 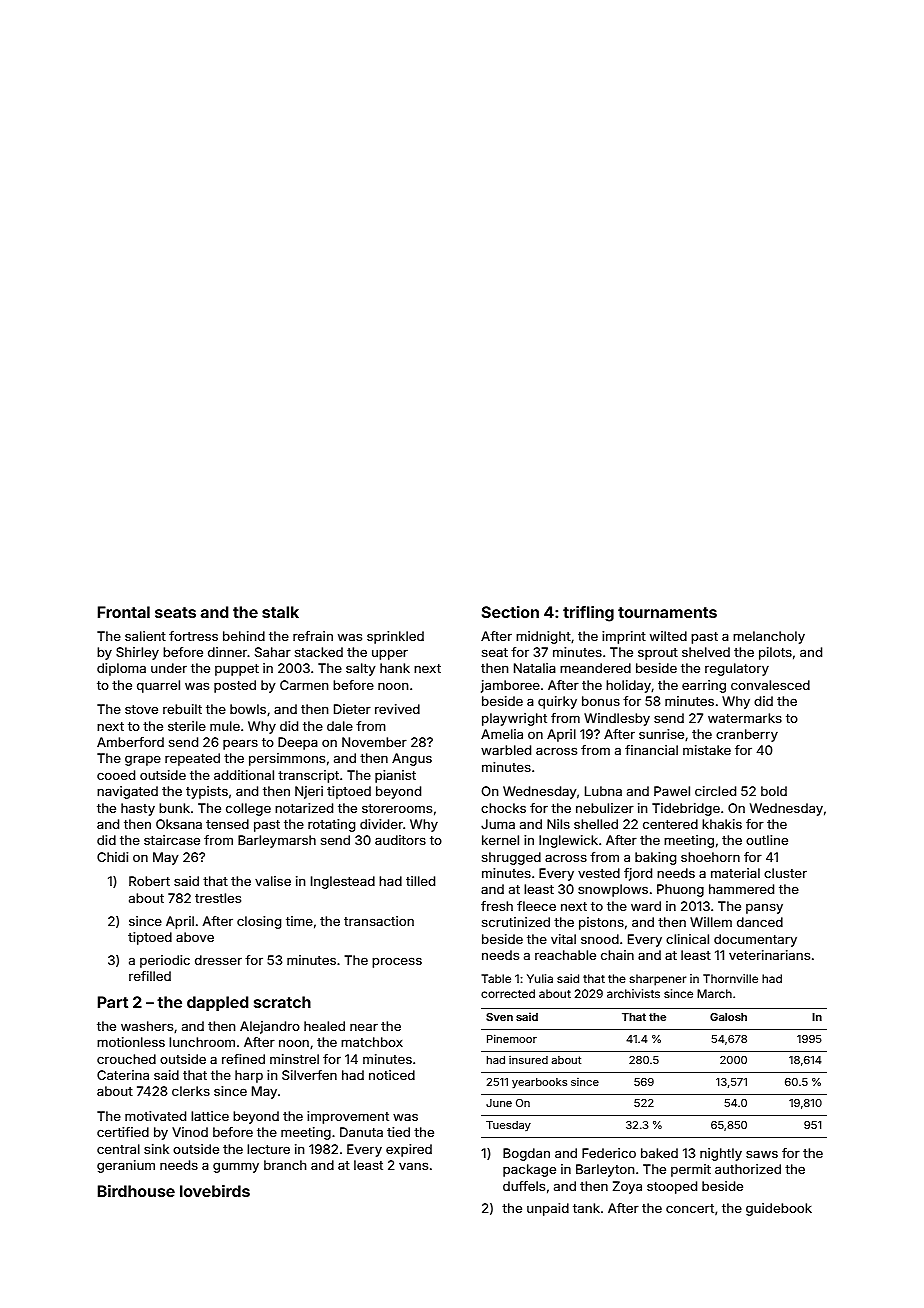 What do you see at coordinates (512, 1038) in the image?
I see `Pinemoor` at bounding box center [512, 1038].
